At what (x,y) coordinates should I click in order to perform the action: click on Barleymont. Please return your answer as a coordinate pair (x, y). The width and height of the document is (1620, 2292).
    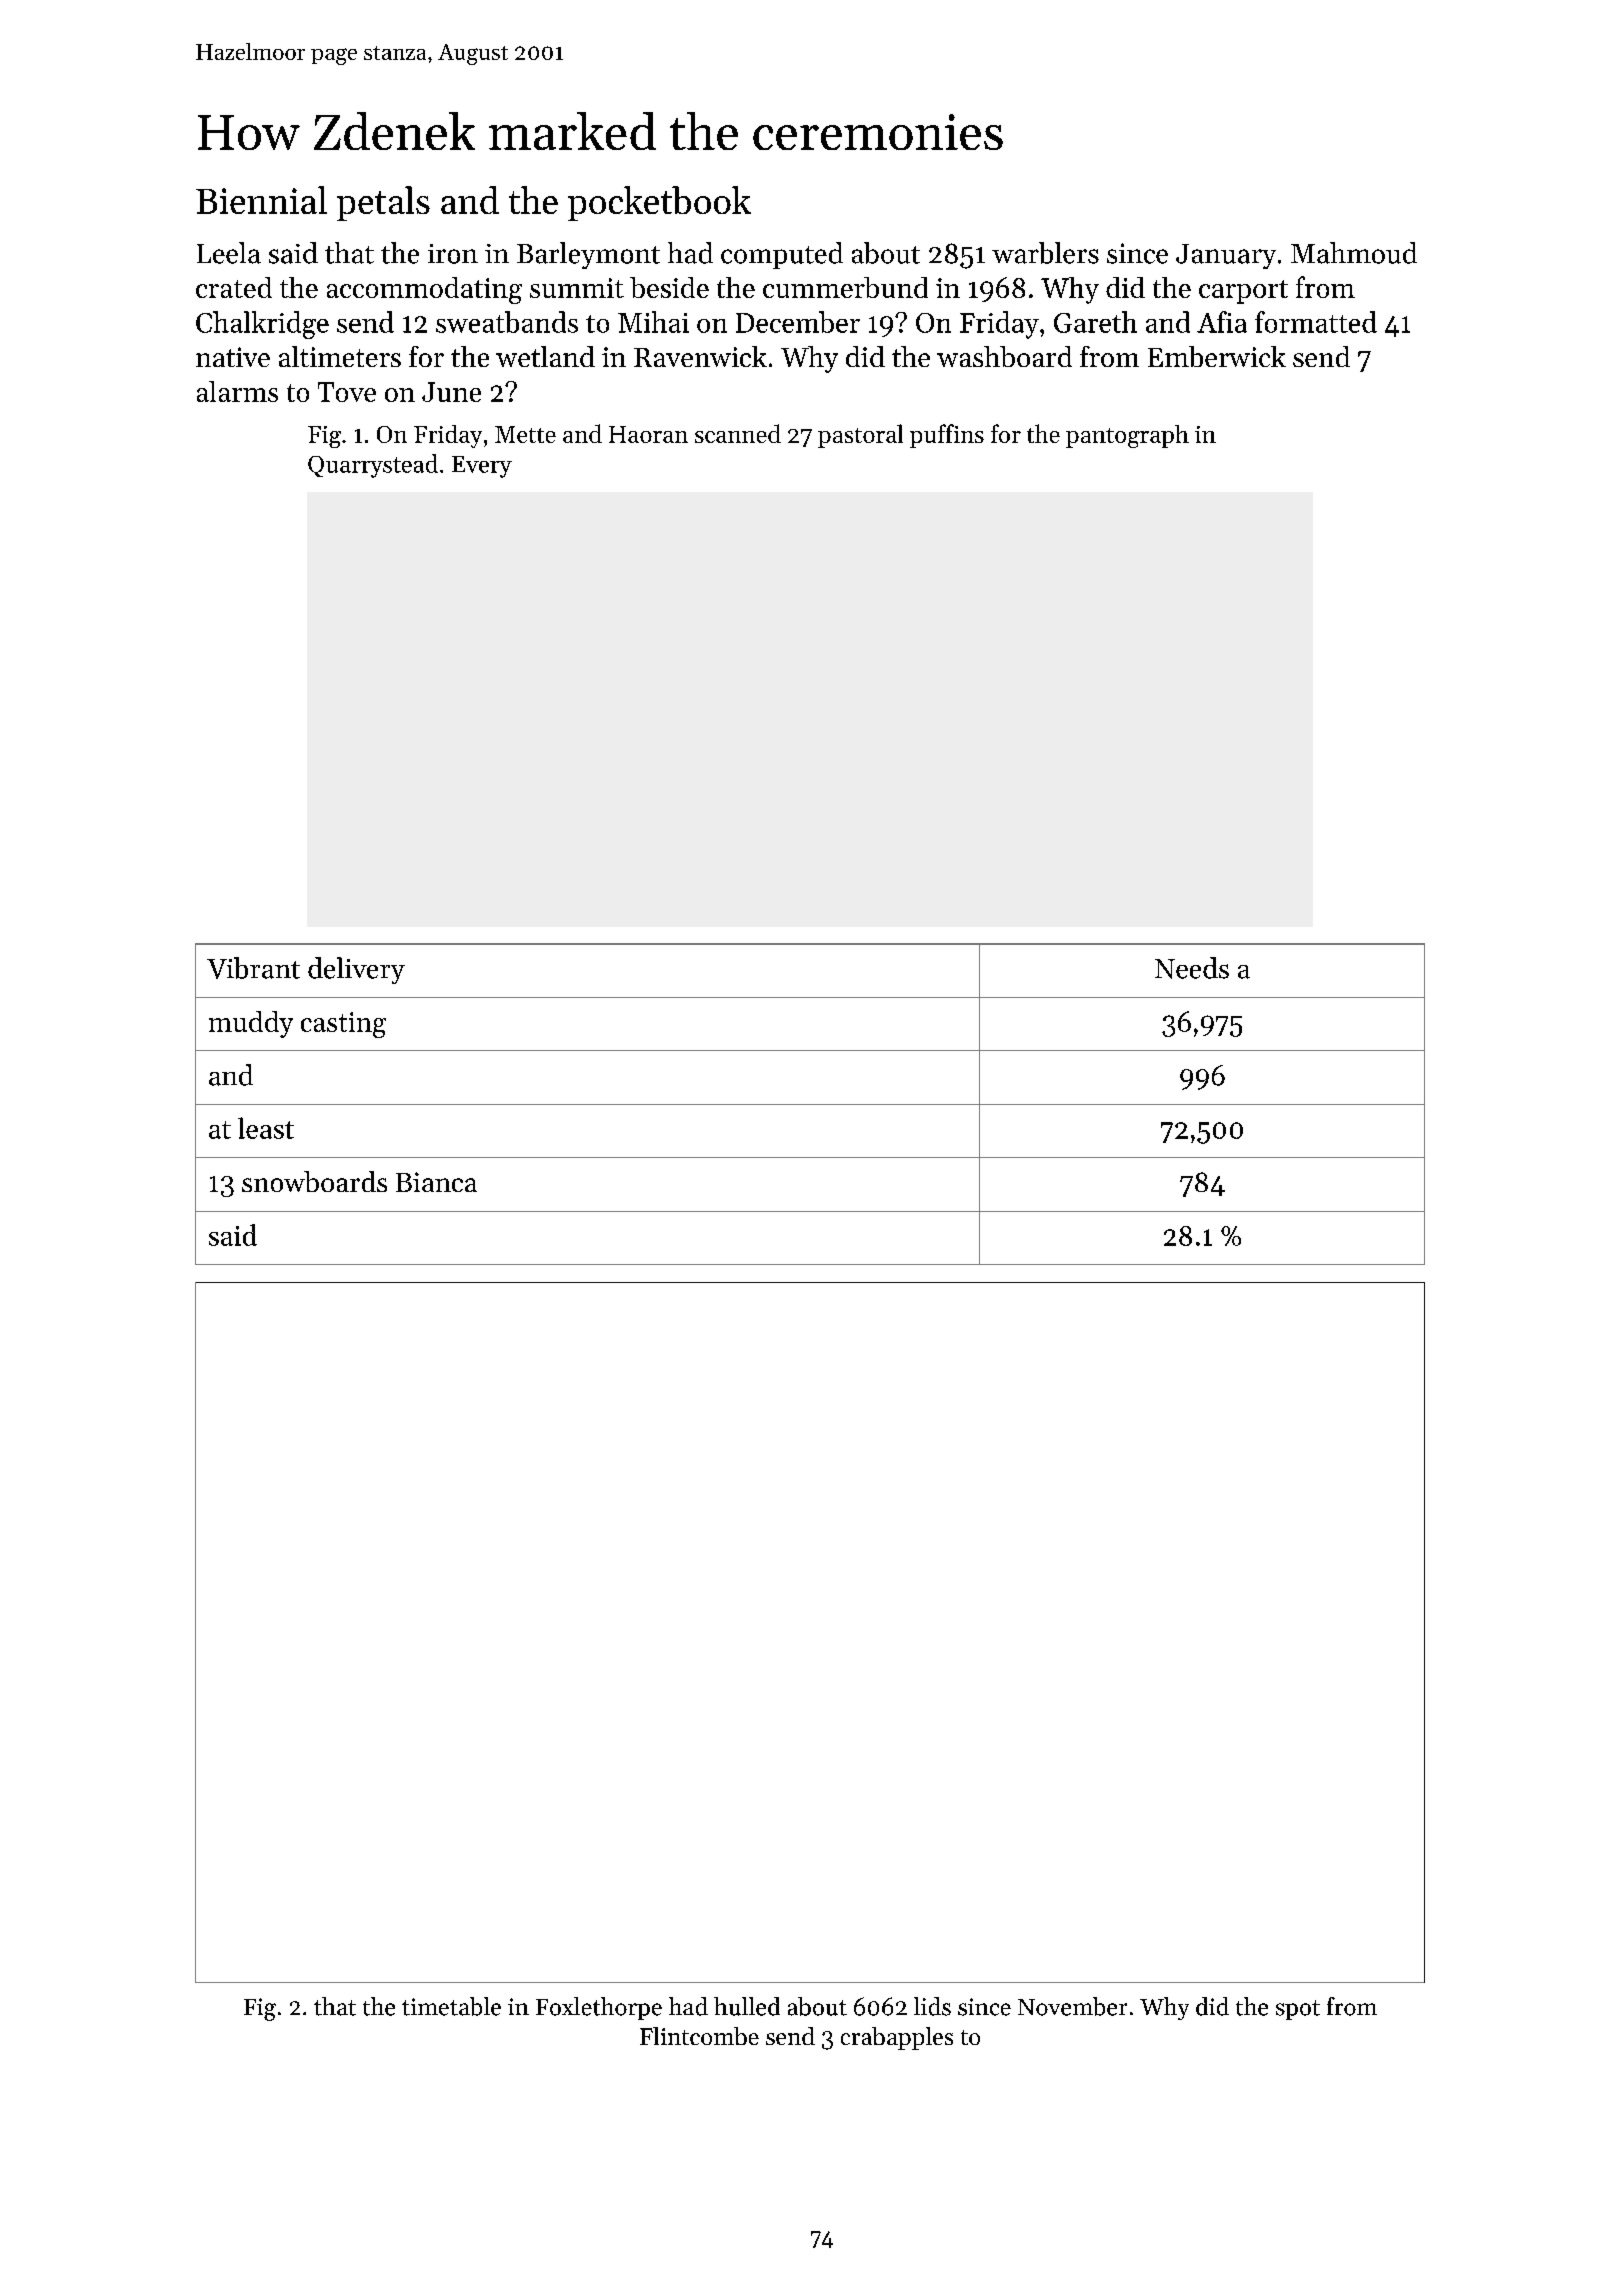
    Looking at the image, I should click on (588, 255).
